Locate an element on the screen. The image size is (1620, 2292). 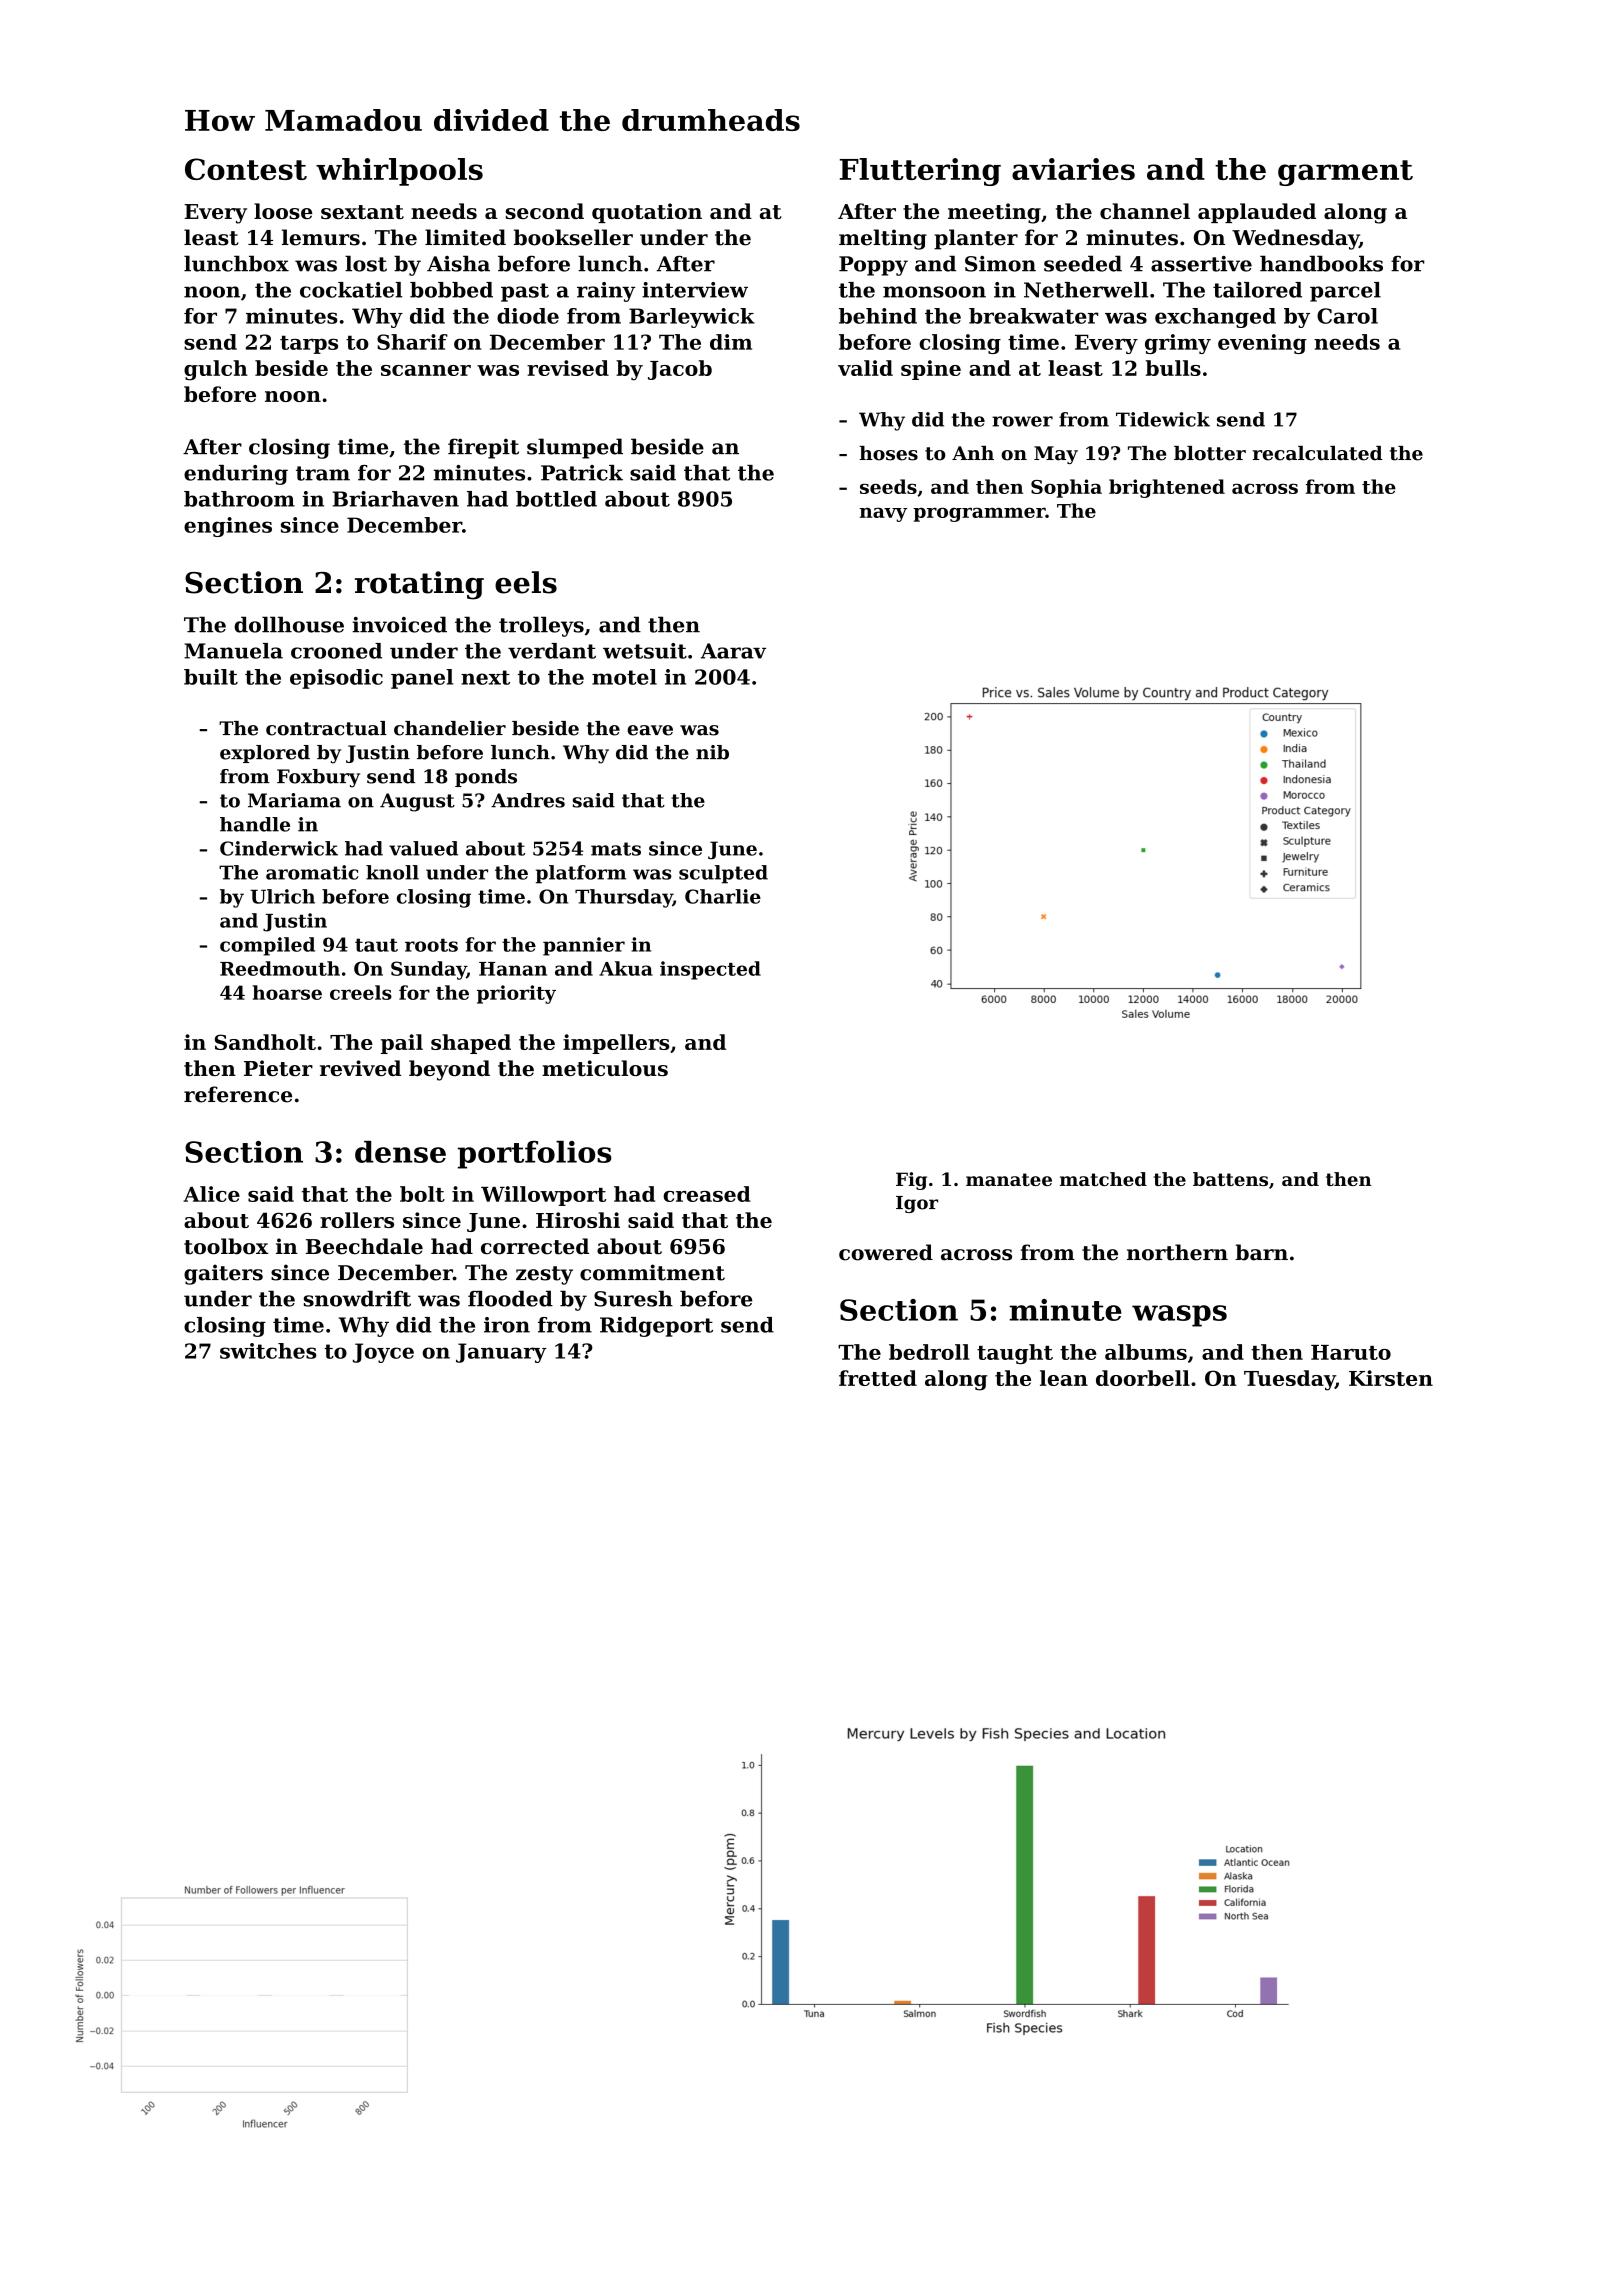
matched is located at coordinates (1103, 1179).
